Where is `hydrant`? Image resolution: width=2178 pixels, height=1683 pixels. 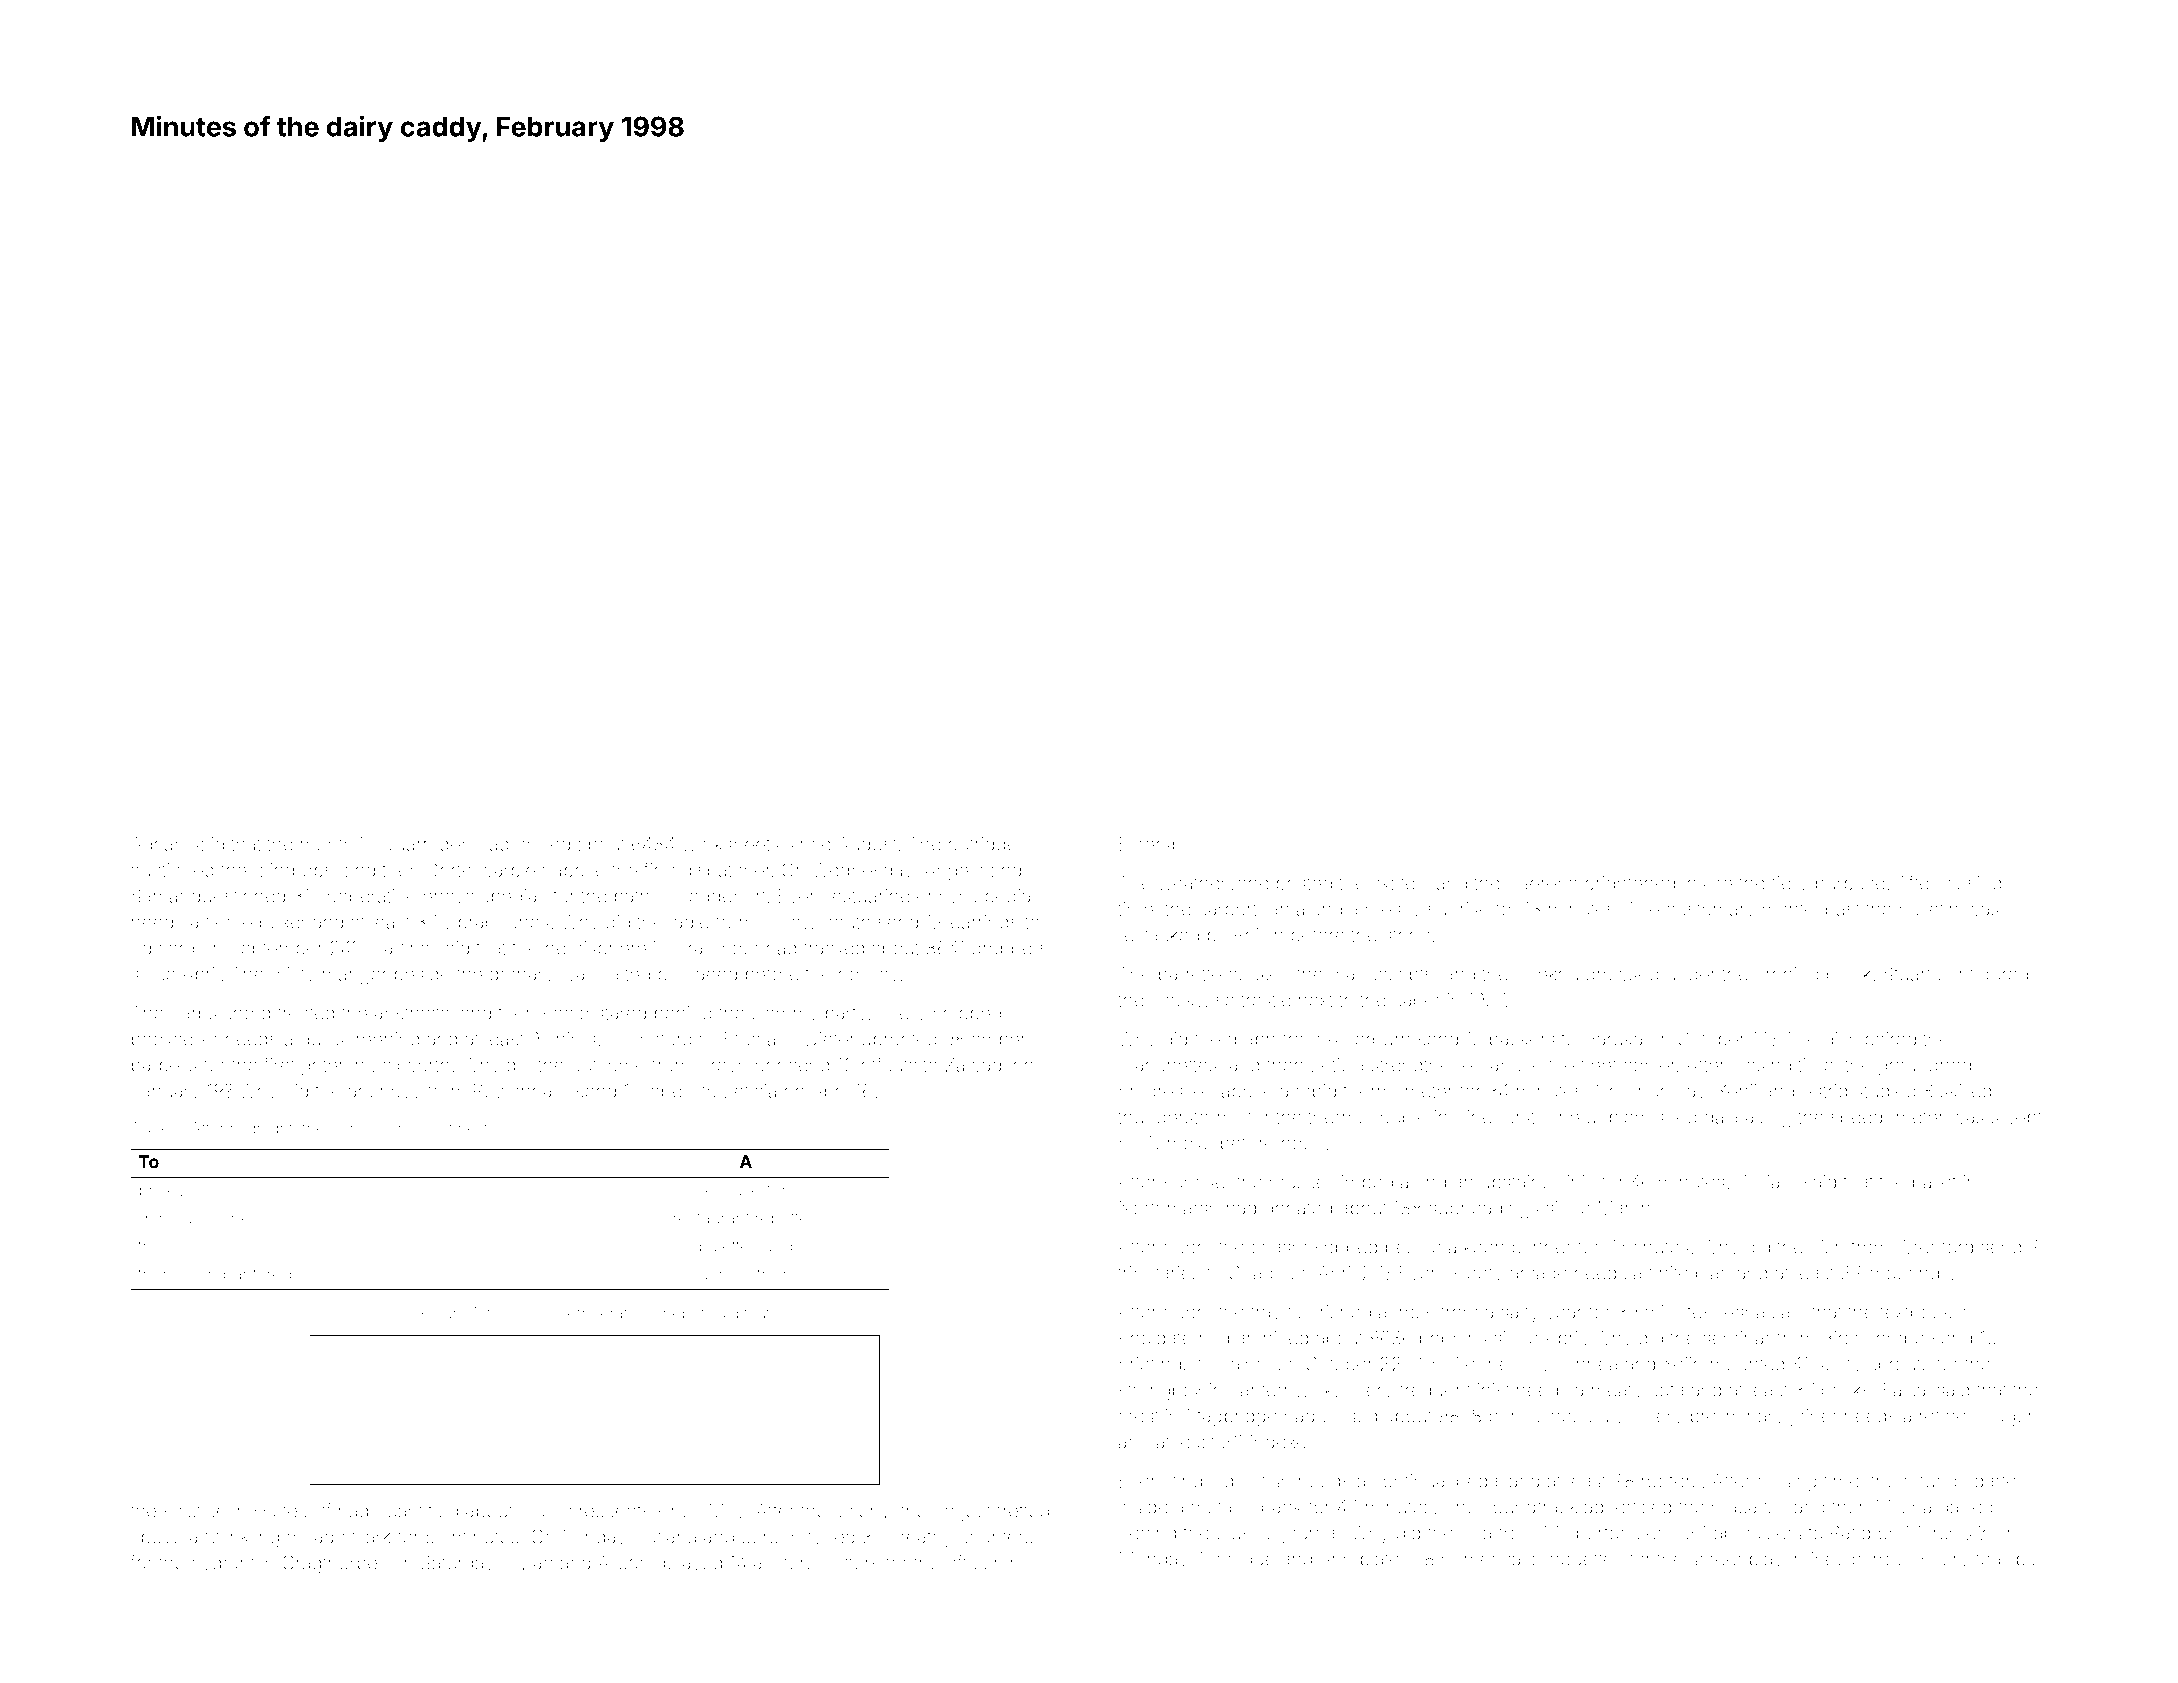 hydrant is located at coordinates (223, 1565).
